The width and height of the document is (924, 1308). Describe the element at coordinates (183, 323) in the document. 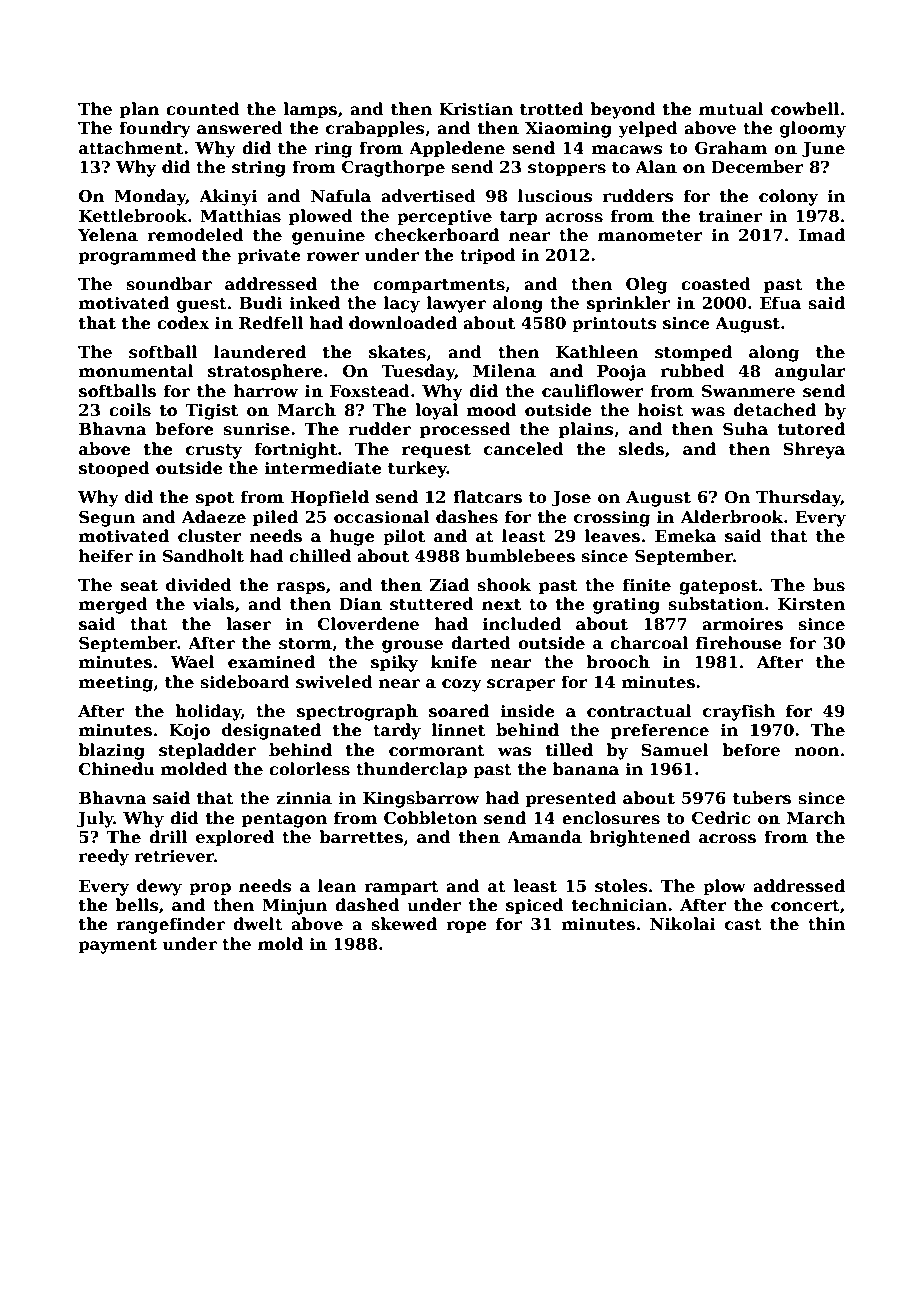

I see `codex` at that location.
